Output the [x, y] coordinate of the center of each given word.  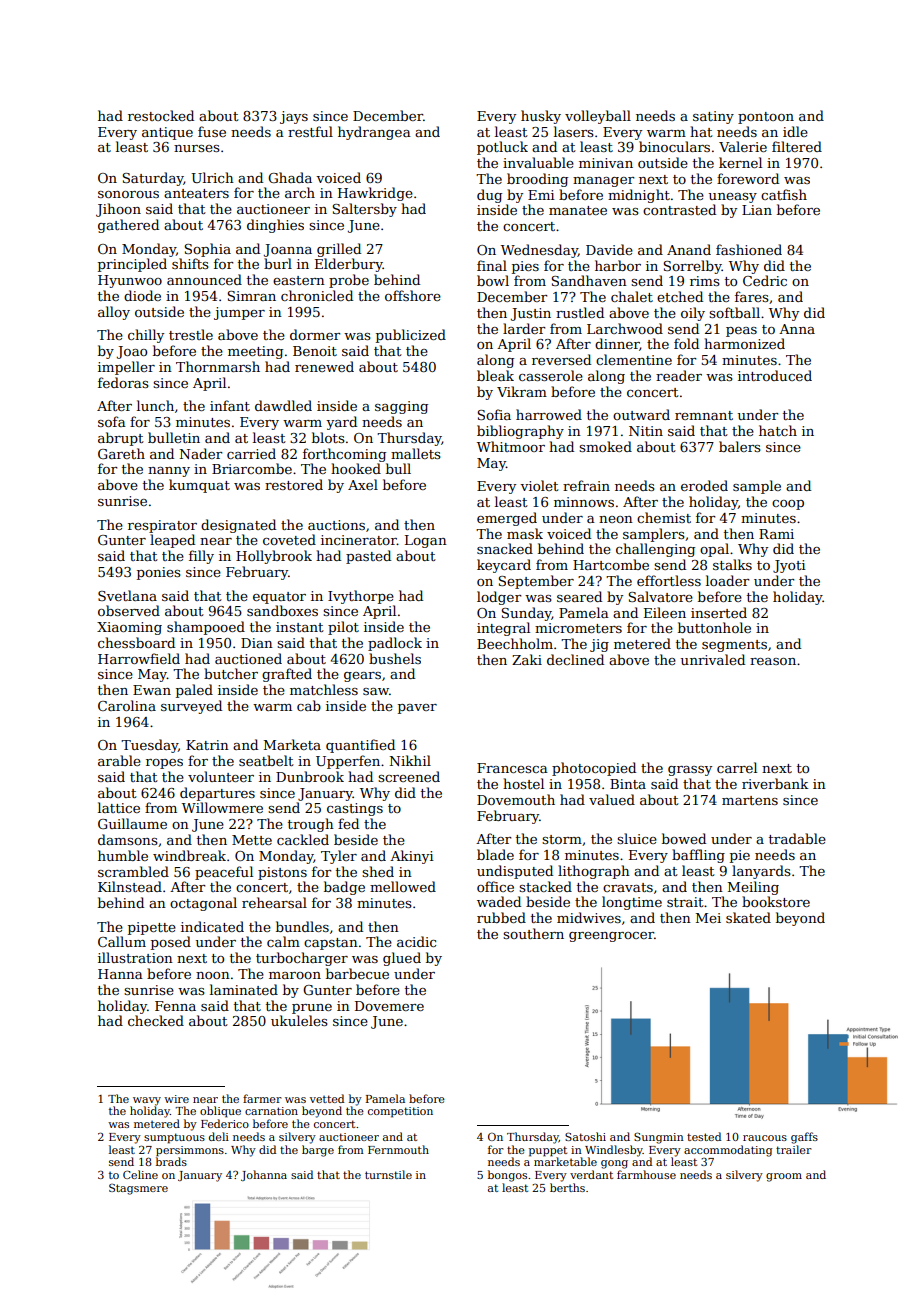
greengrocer [611, 937]
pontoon [766, 118]
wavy [147, 1101]
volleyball [598, 117]
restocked [161, 115]
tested [704, 1136]
